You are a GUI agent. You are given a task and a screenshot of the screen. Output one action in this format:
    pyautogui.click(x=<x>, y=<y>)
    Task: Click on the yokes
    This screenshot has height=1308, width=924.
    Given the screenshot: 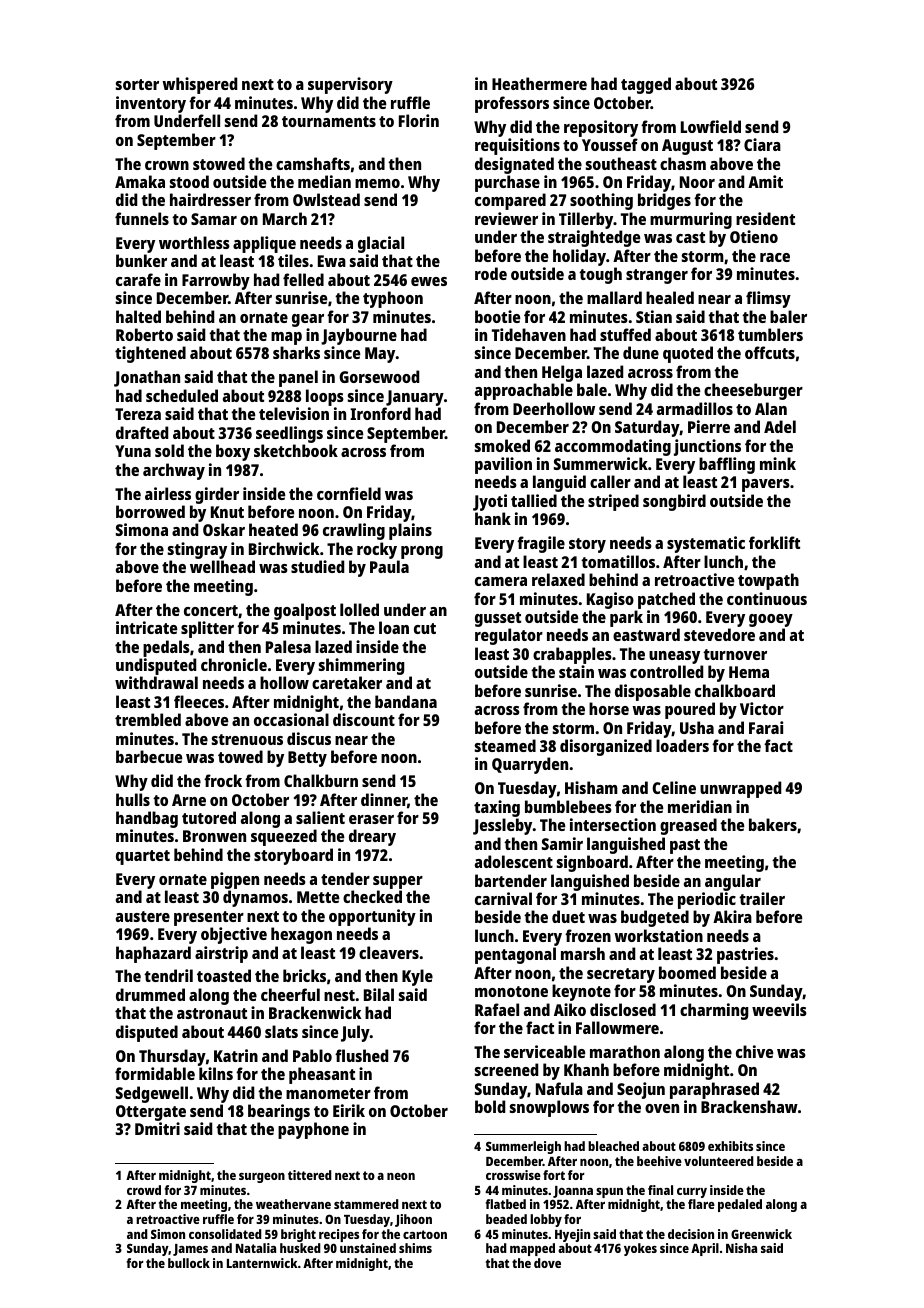 What is the action you would take?
    pyautogui.click(x=640, y=1249)
